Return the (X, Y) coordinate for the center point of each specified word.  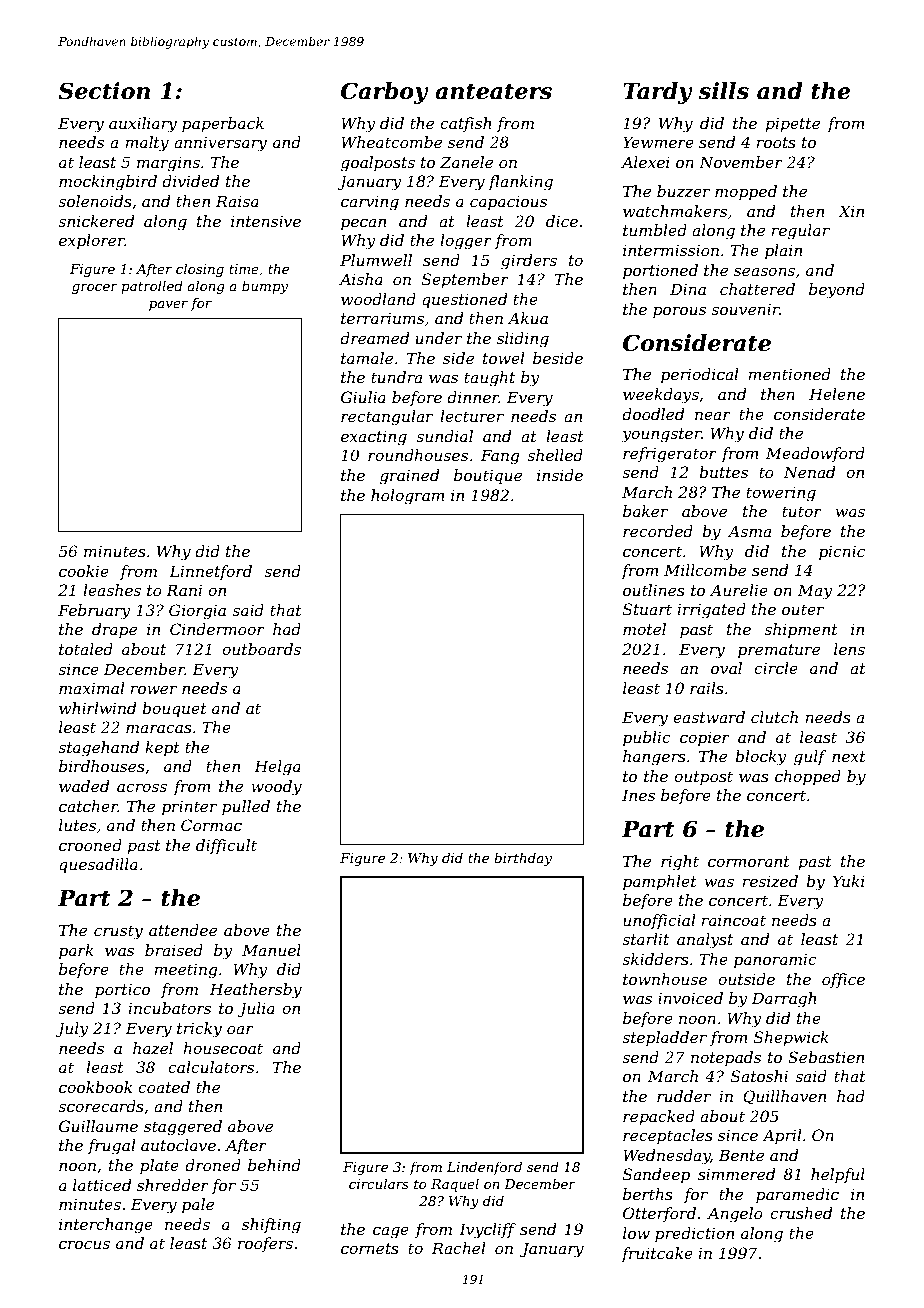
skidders (655, 959)
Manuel (271, 950)
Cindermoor (217, 629)
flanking (520, 183)
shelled (555, 455)
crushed (801, 1213)
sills (723, 91)
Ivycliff (487, 1231)
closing (200, 270)
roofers (265, 1244)
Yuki (849, 881)
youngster (661, 435)
